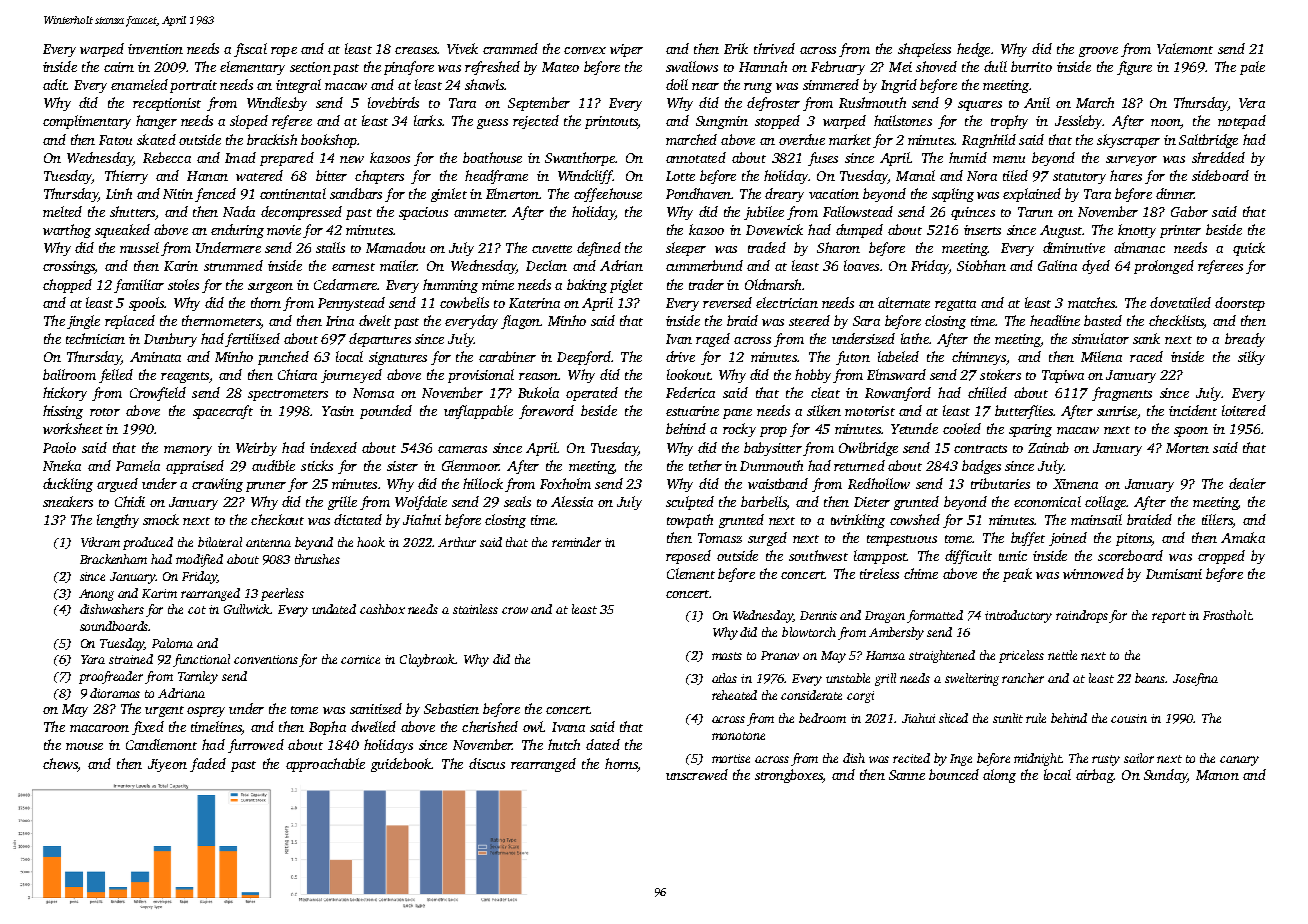 The image size is (1308, 924). What do you see at coordinates (185, 377) in the screenshot?
I see `reagents` at bounding box center [185, 377].
